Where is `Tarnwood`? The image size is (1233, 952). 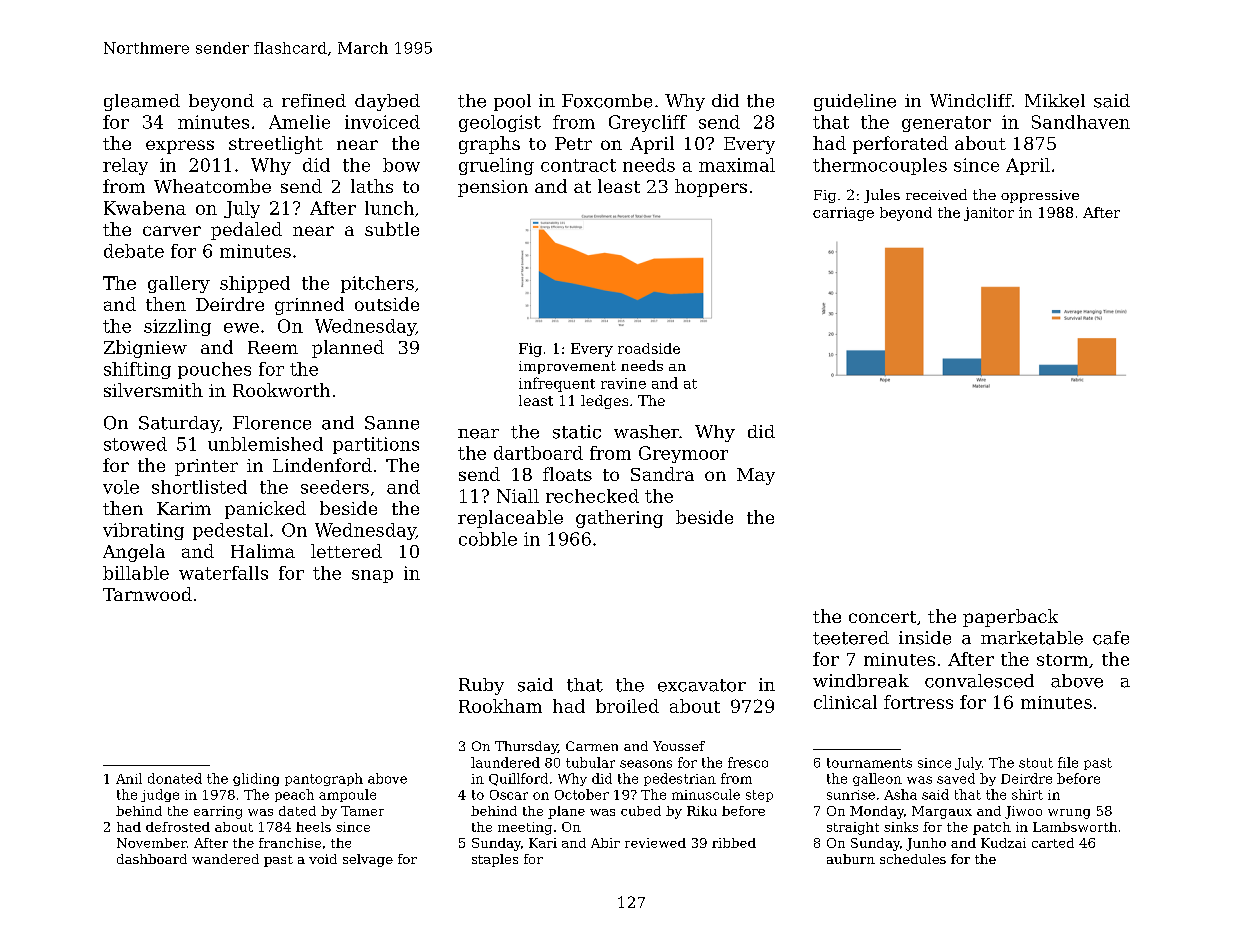
Tarnwood is located at coordinates (147, 594).
